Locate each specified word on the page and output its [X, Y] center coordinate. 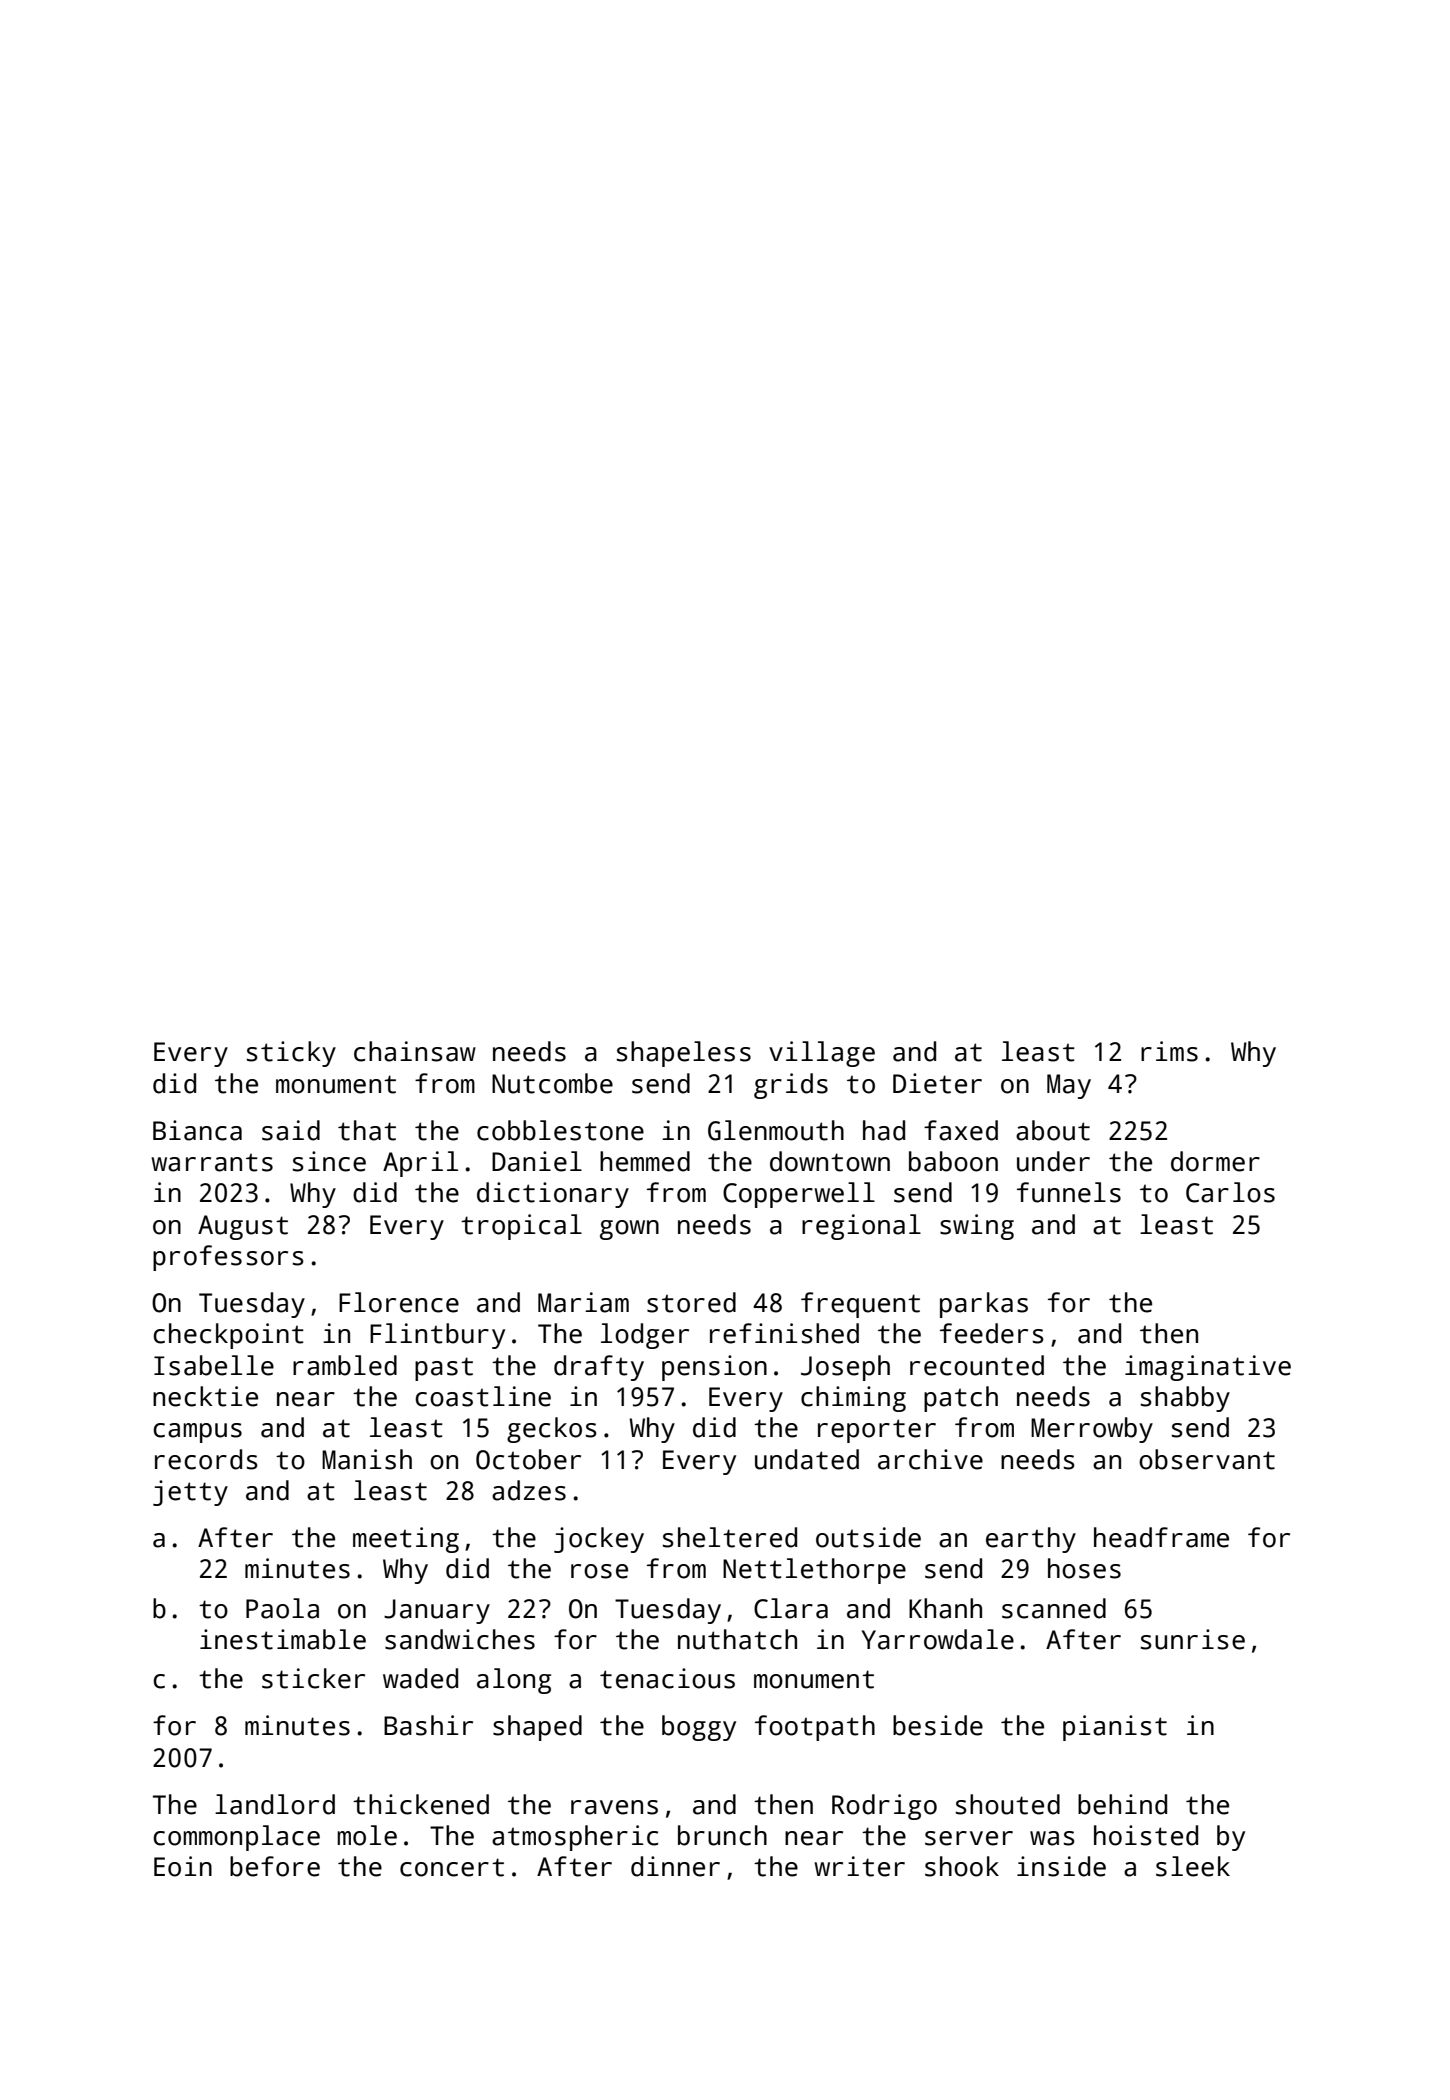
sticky [291, 1054]
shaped [537, 1728]
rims [1169, 1051]
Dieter [937, 1083]
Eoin [183, 1866]
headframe [1161, 1537]
